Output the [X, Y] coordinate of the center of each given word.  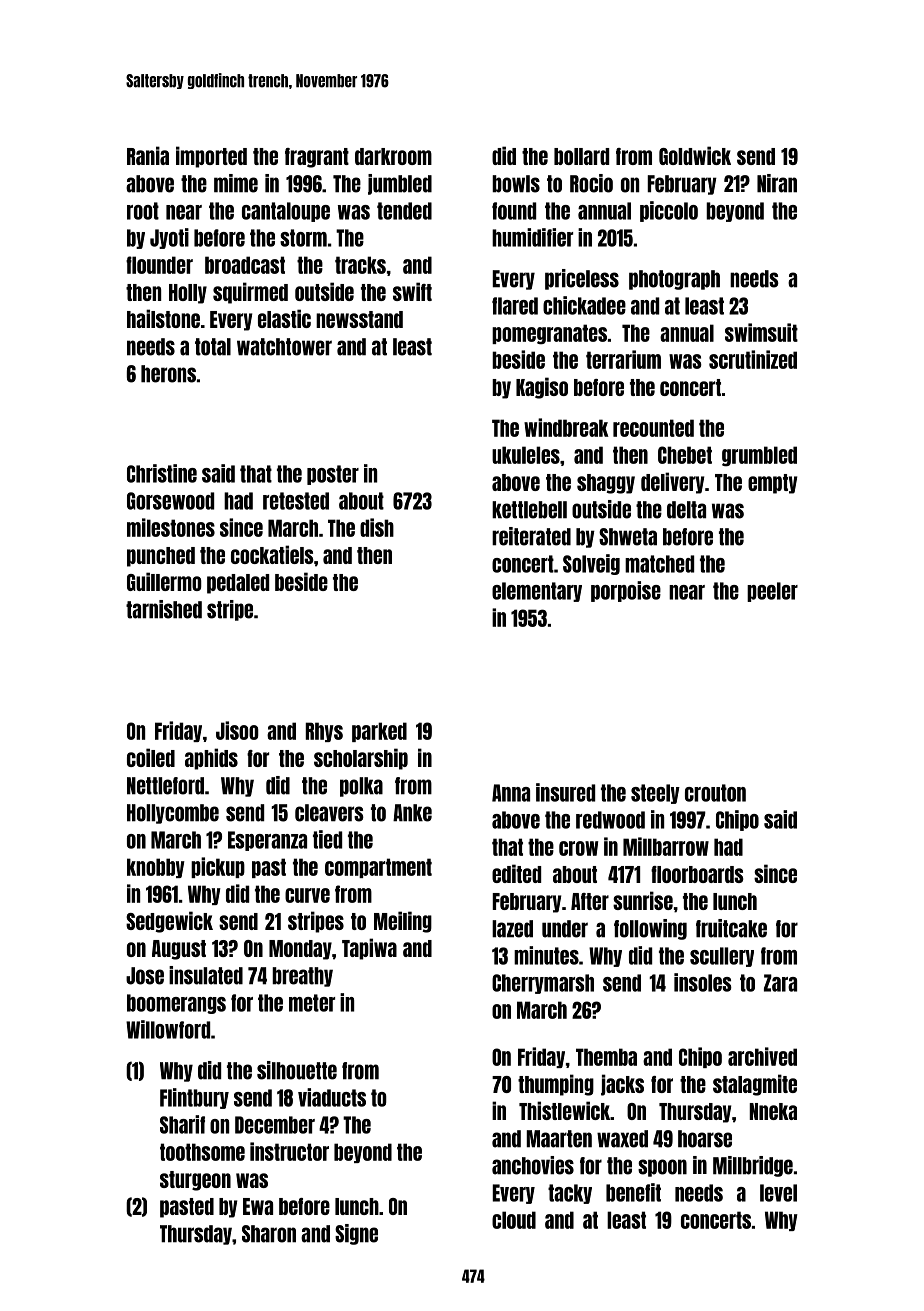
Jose [145, 976]
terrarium [623, 359]
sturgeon [195, 1181]
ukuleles [526, 455]
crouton [715, 793]
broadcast [245, 265]
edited [516, 873]
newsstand [359, 319]
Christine [162, 473]
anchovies [533, 1165]
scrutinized [753, 359]
